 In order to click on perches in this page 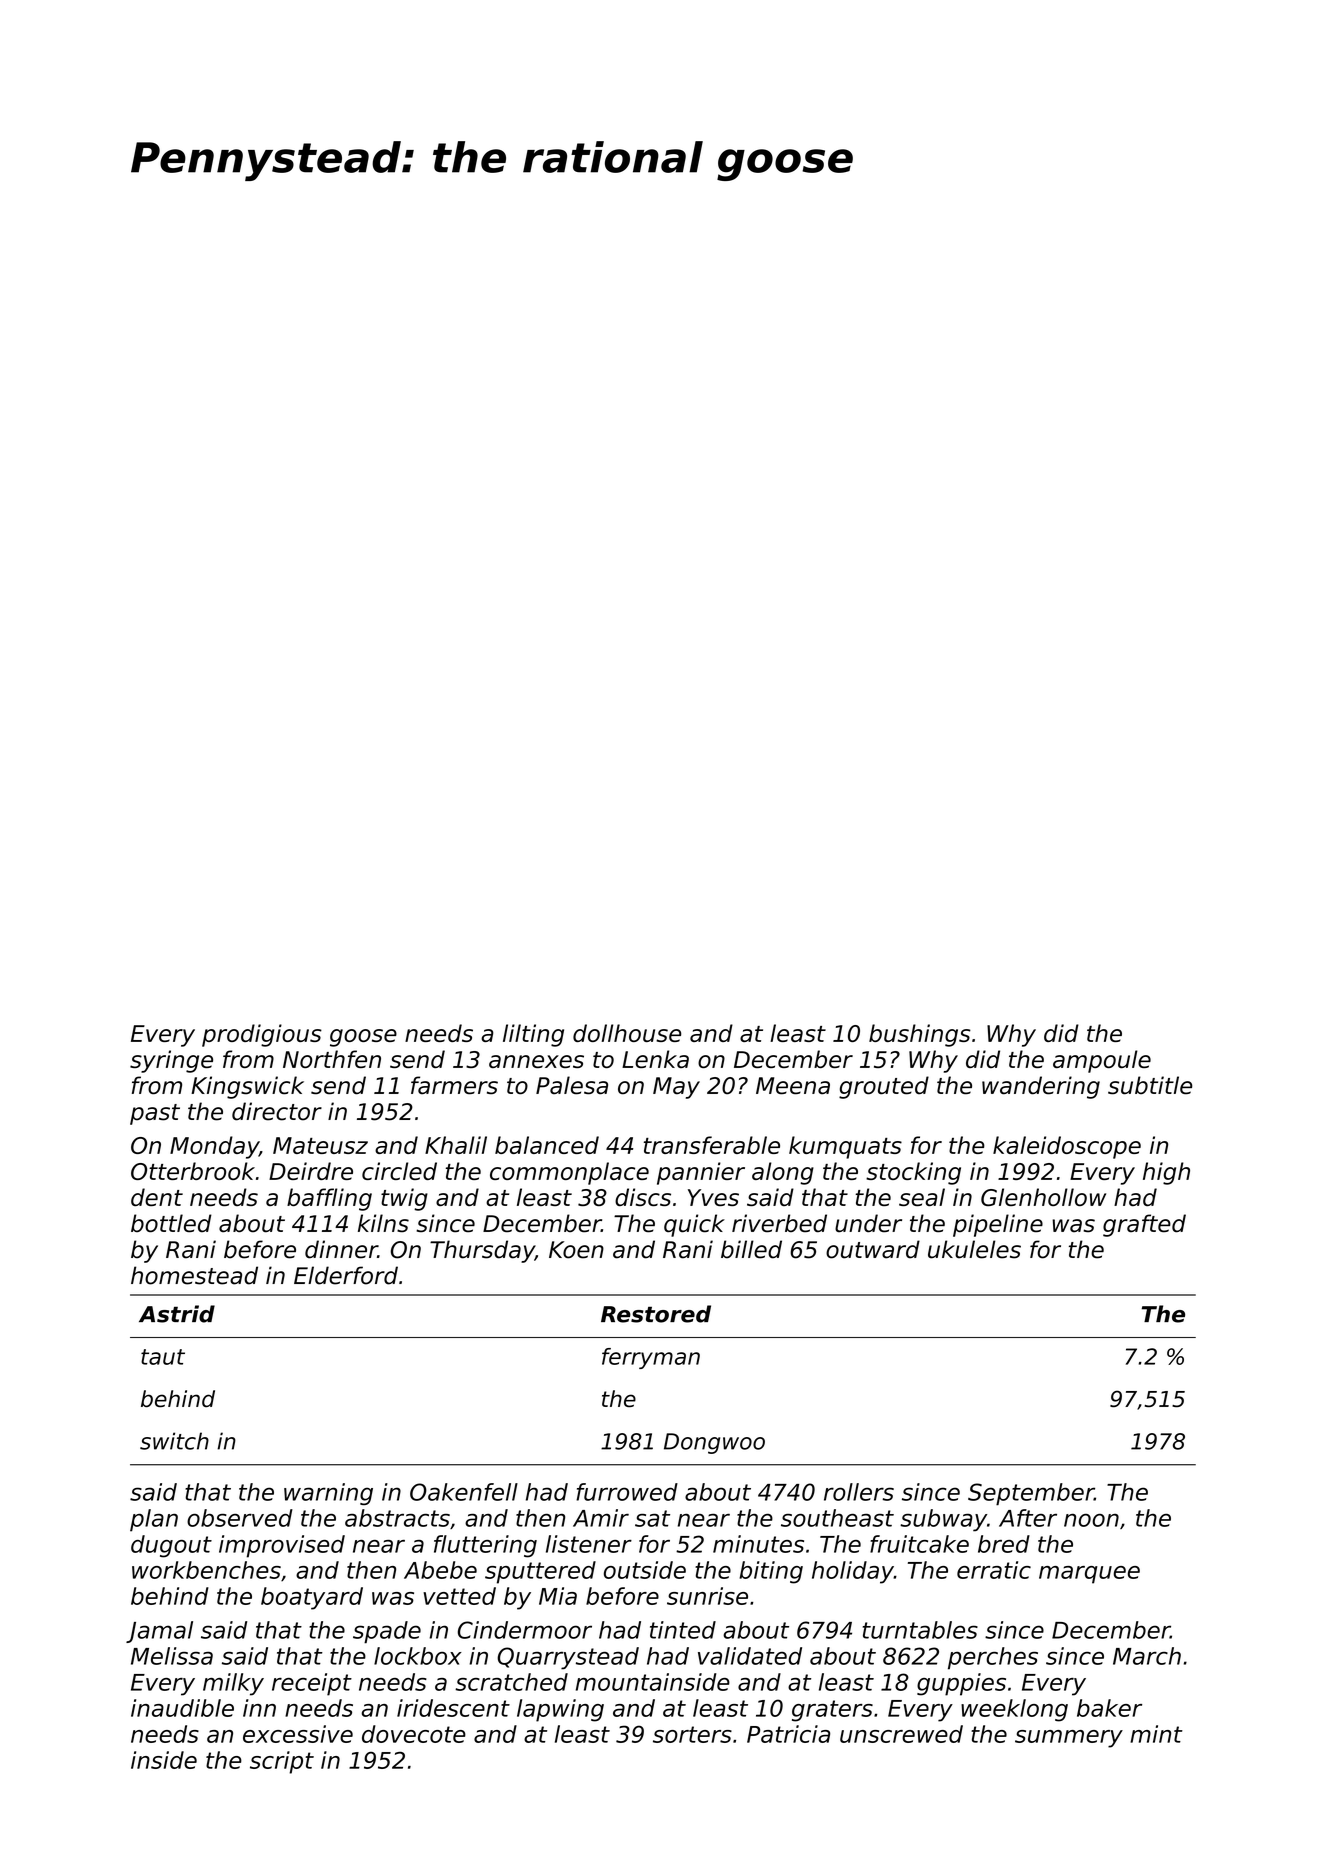, I will do `click(993, 1658)`.
